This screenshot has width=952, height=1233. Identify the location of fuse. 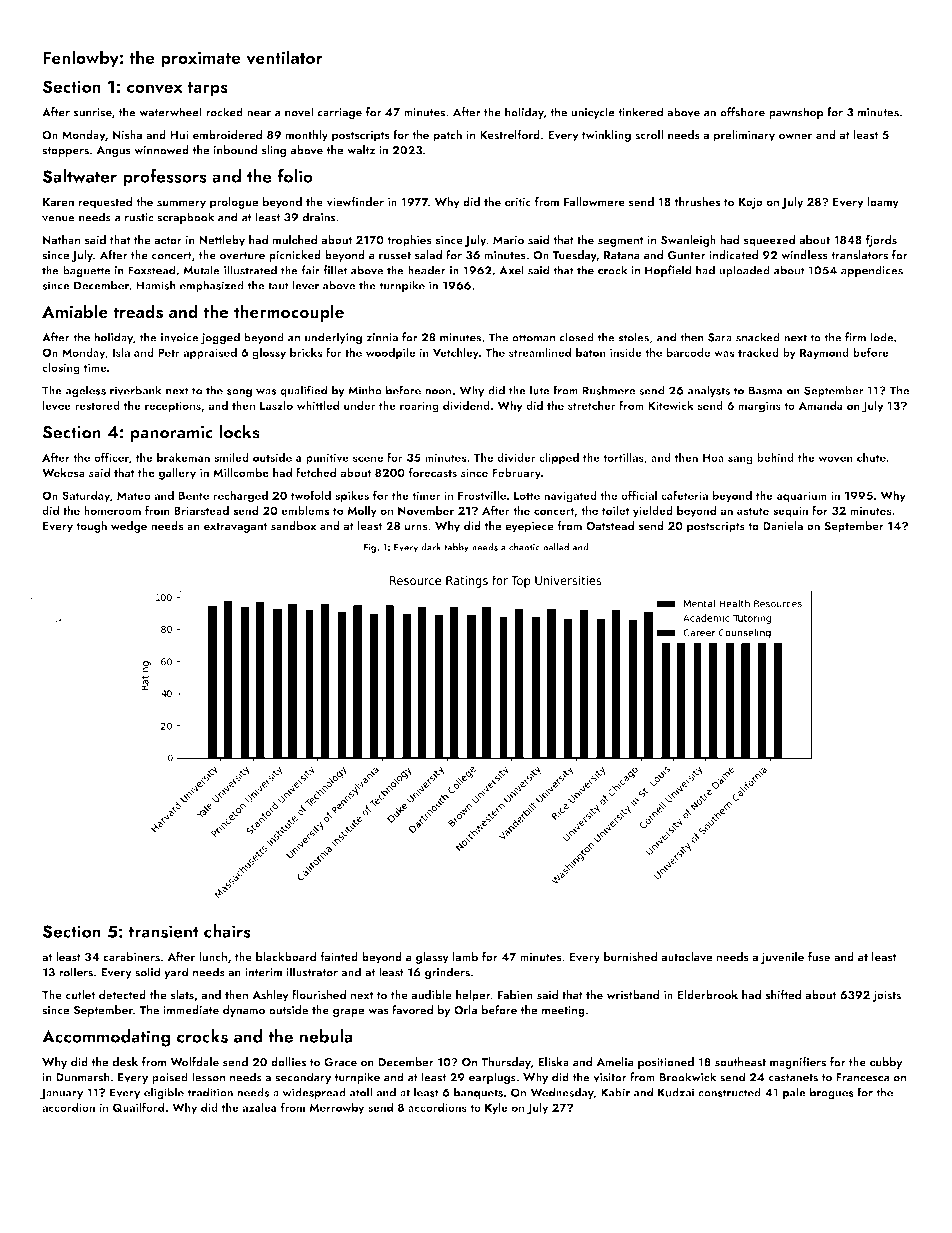
(819, 957).
